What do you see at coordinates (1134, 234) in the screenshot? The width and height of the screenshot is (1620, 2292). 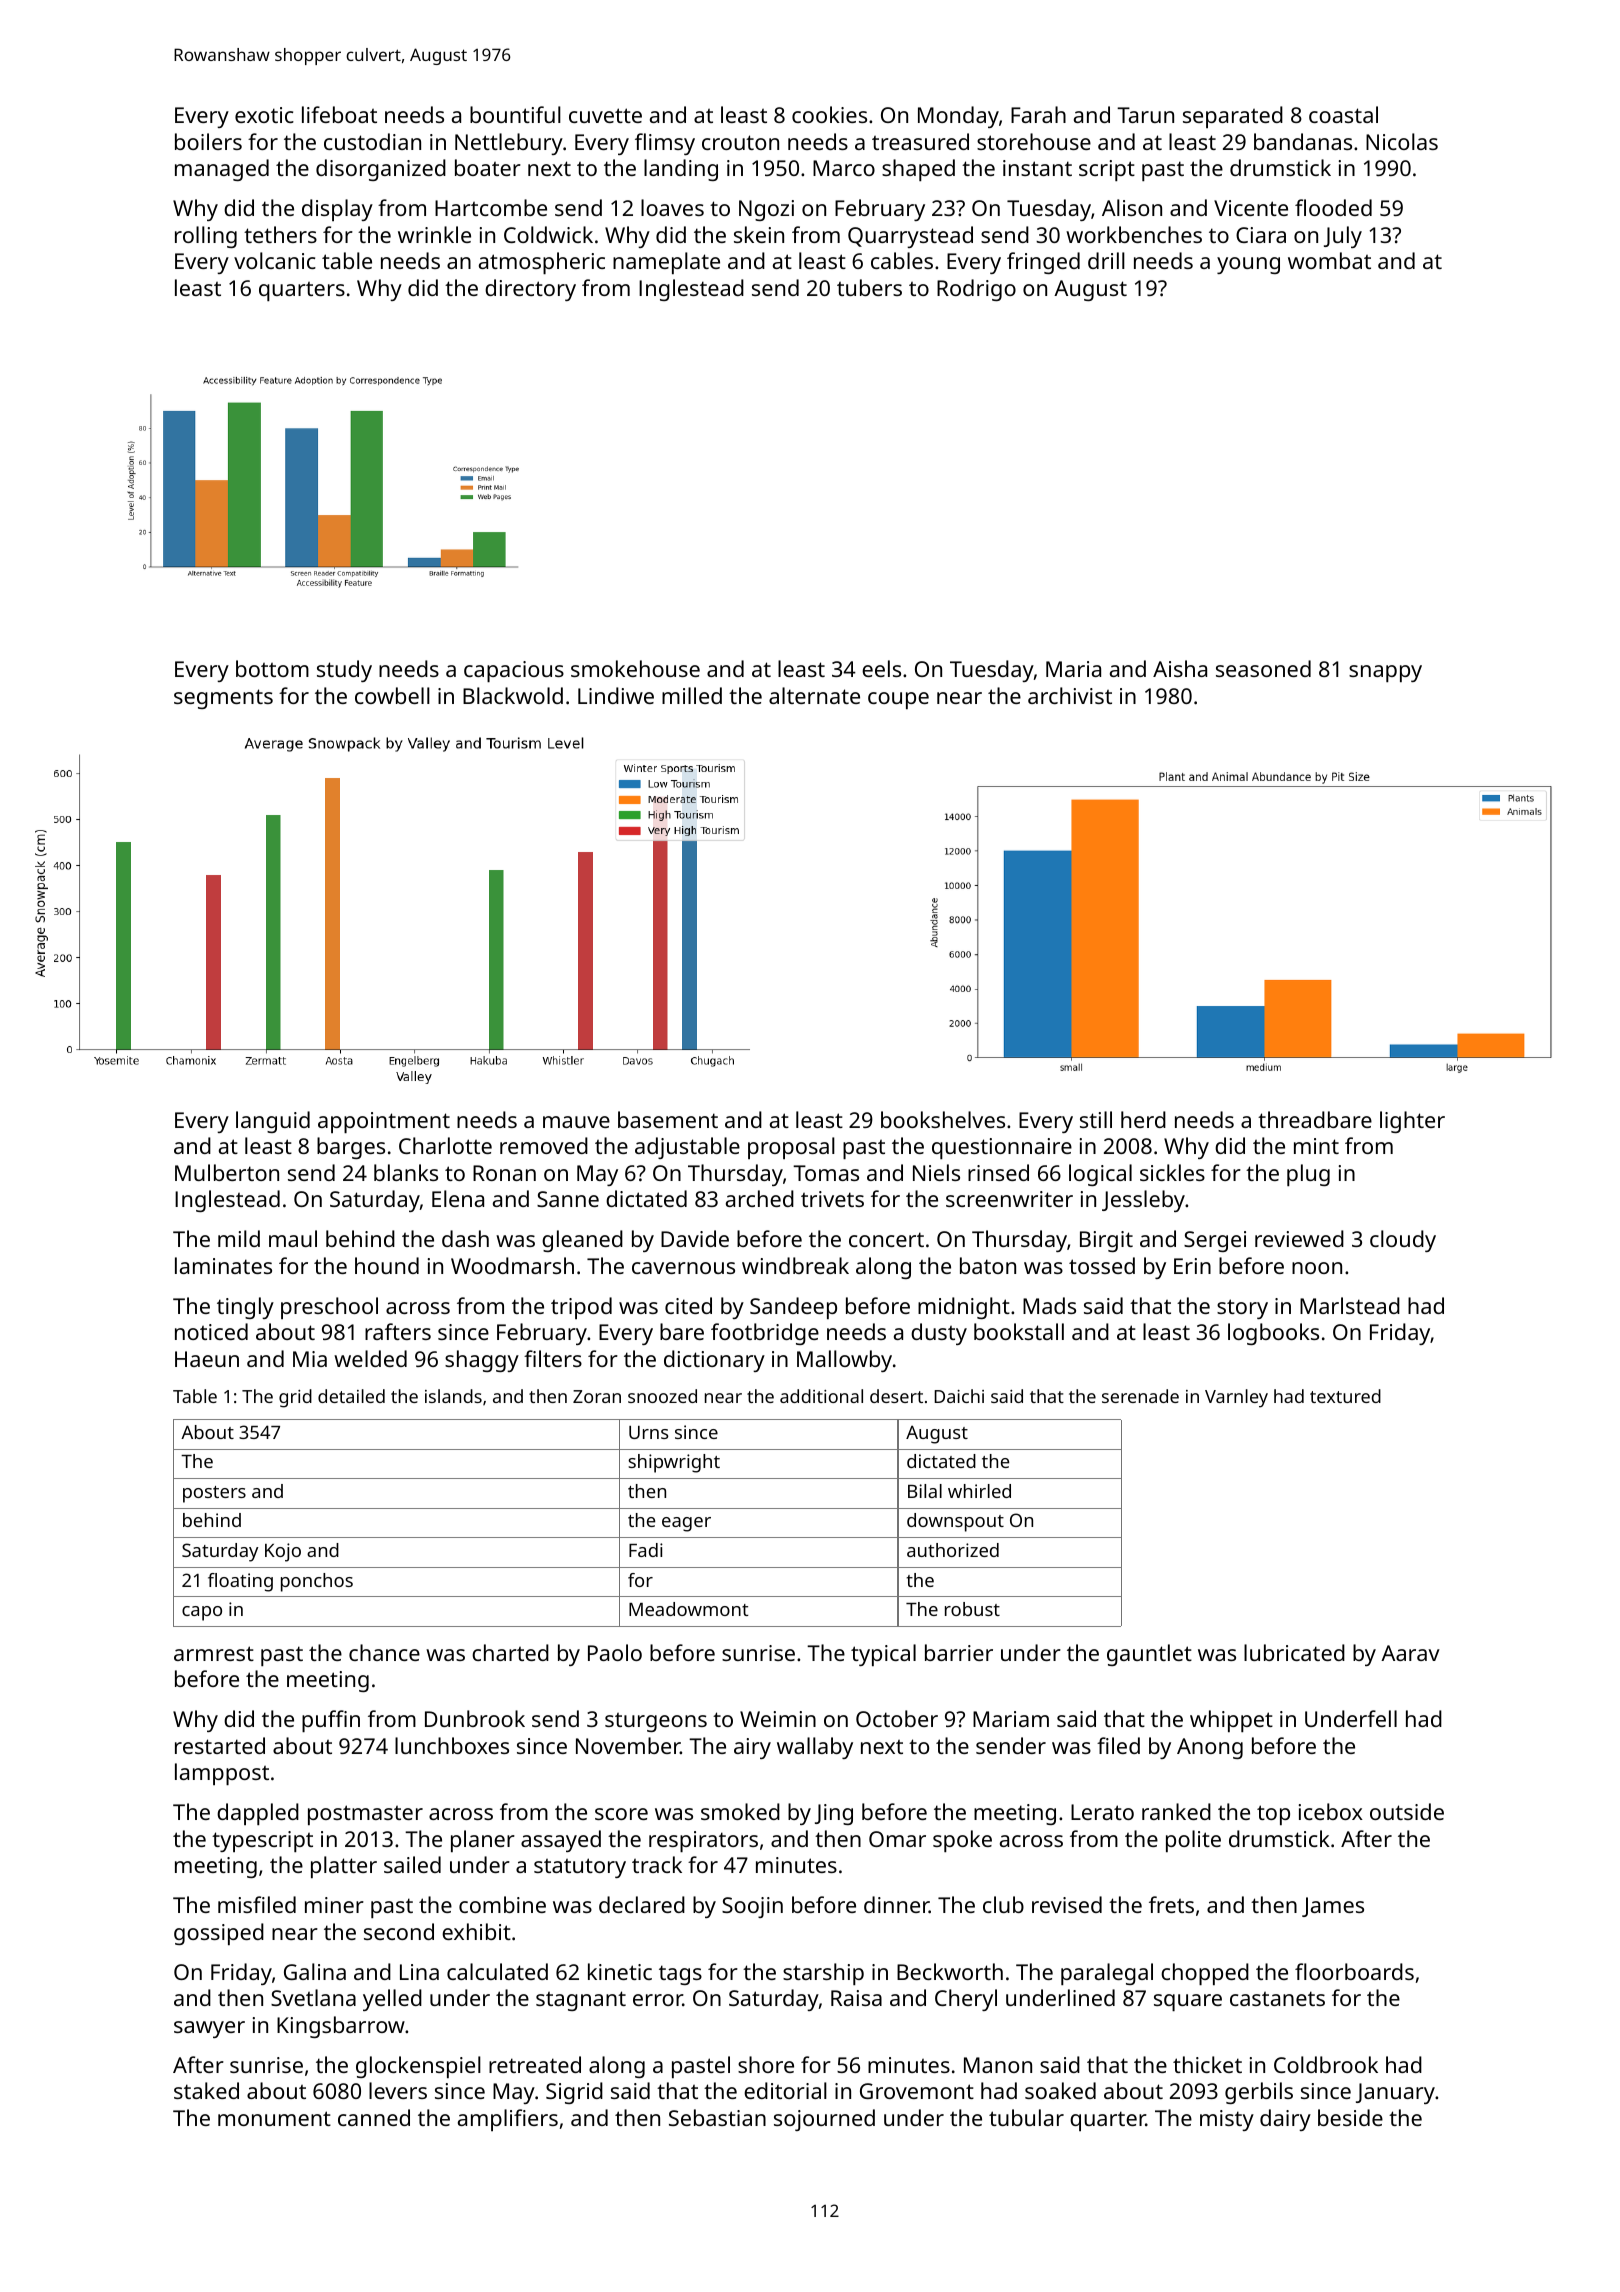 I see `workbenches` at bounding box center [1134, 234].
